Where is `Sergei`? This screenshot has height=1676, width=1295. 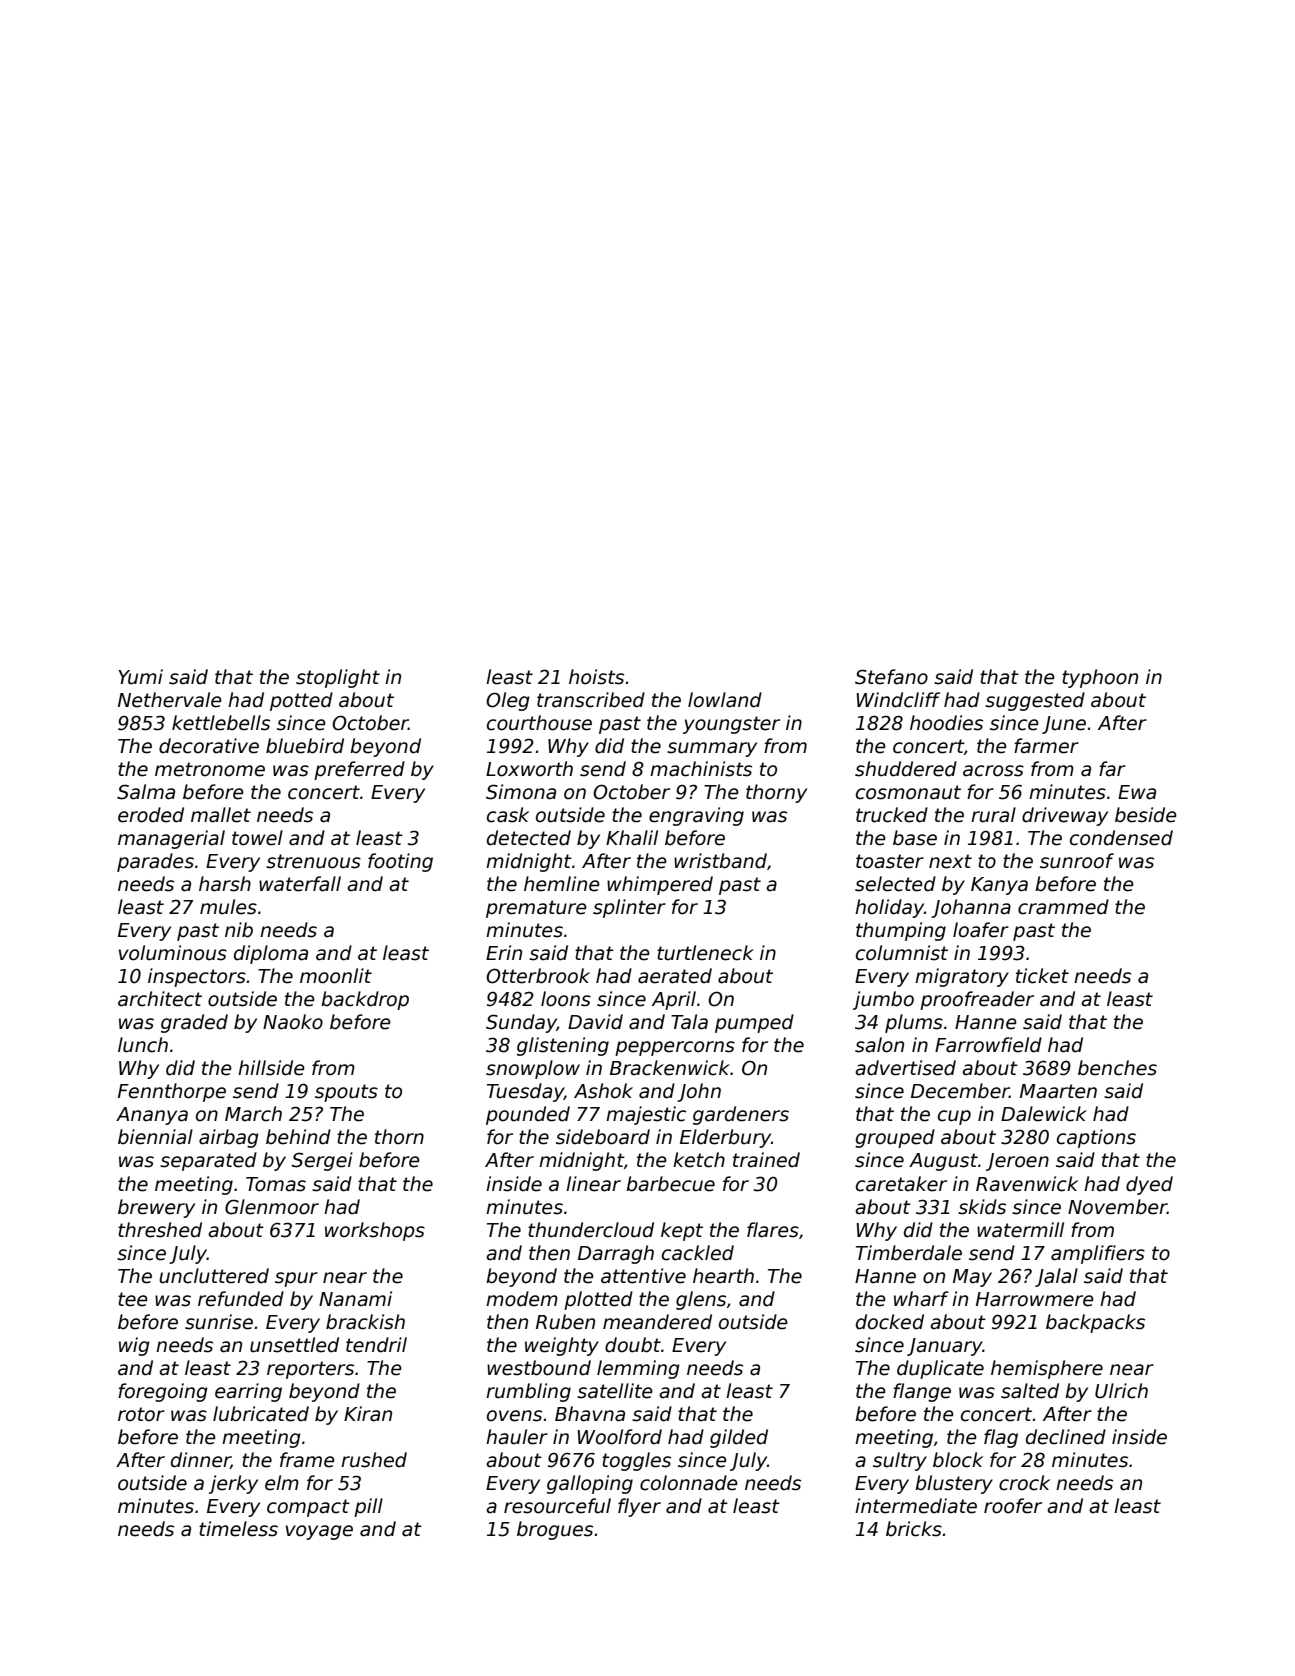 Sergei is located at coordinates (322, 1161).
